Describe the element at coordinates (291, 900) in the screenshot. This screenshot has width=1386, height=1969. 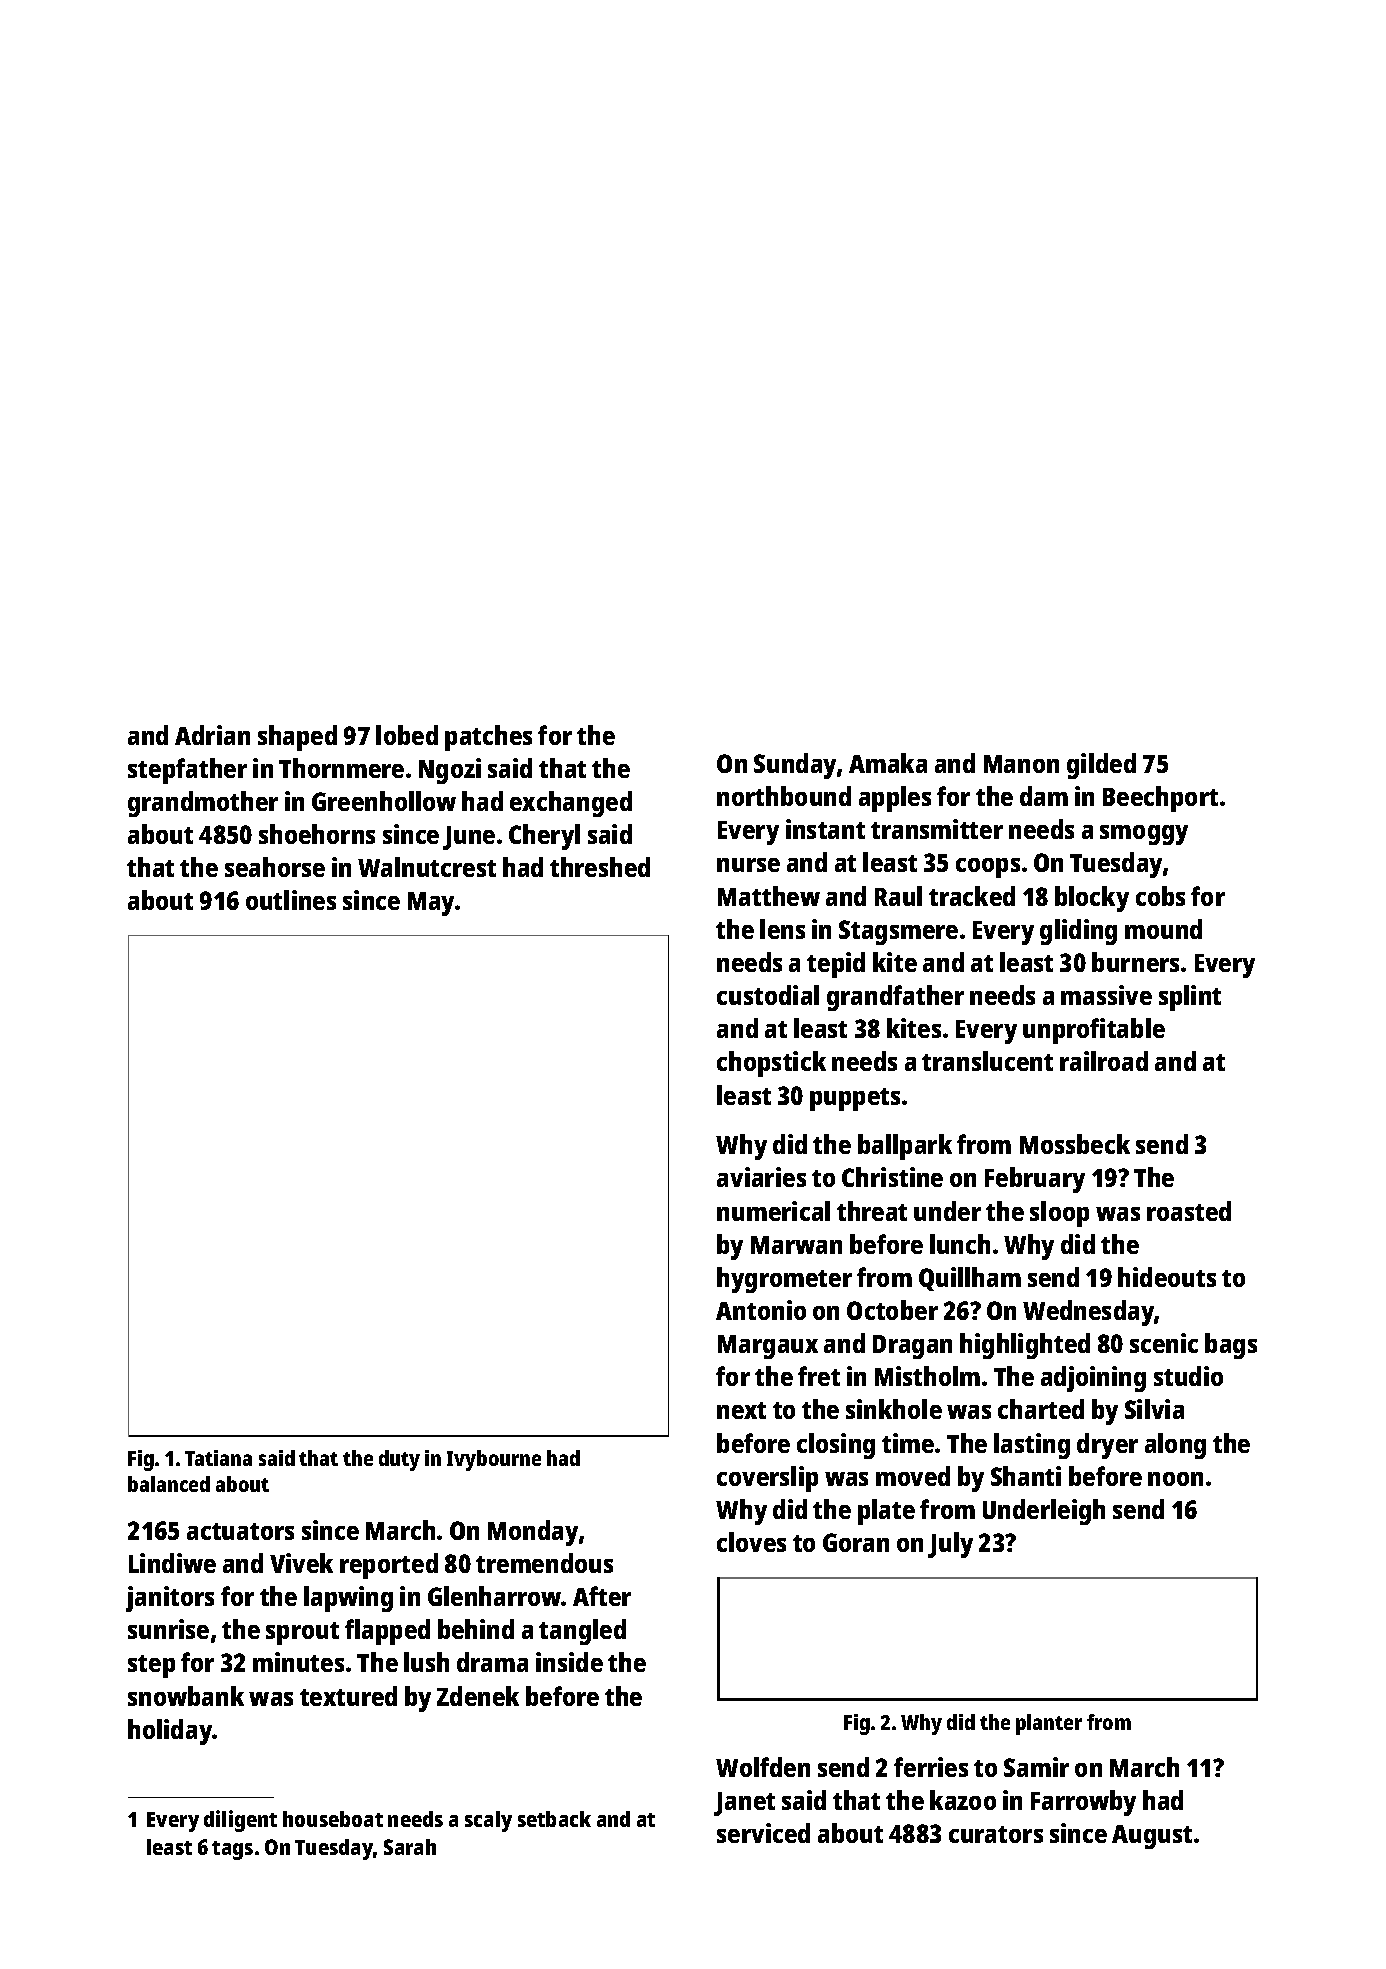
I see `outlines` at that location.
